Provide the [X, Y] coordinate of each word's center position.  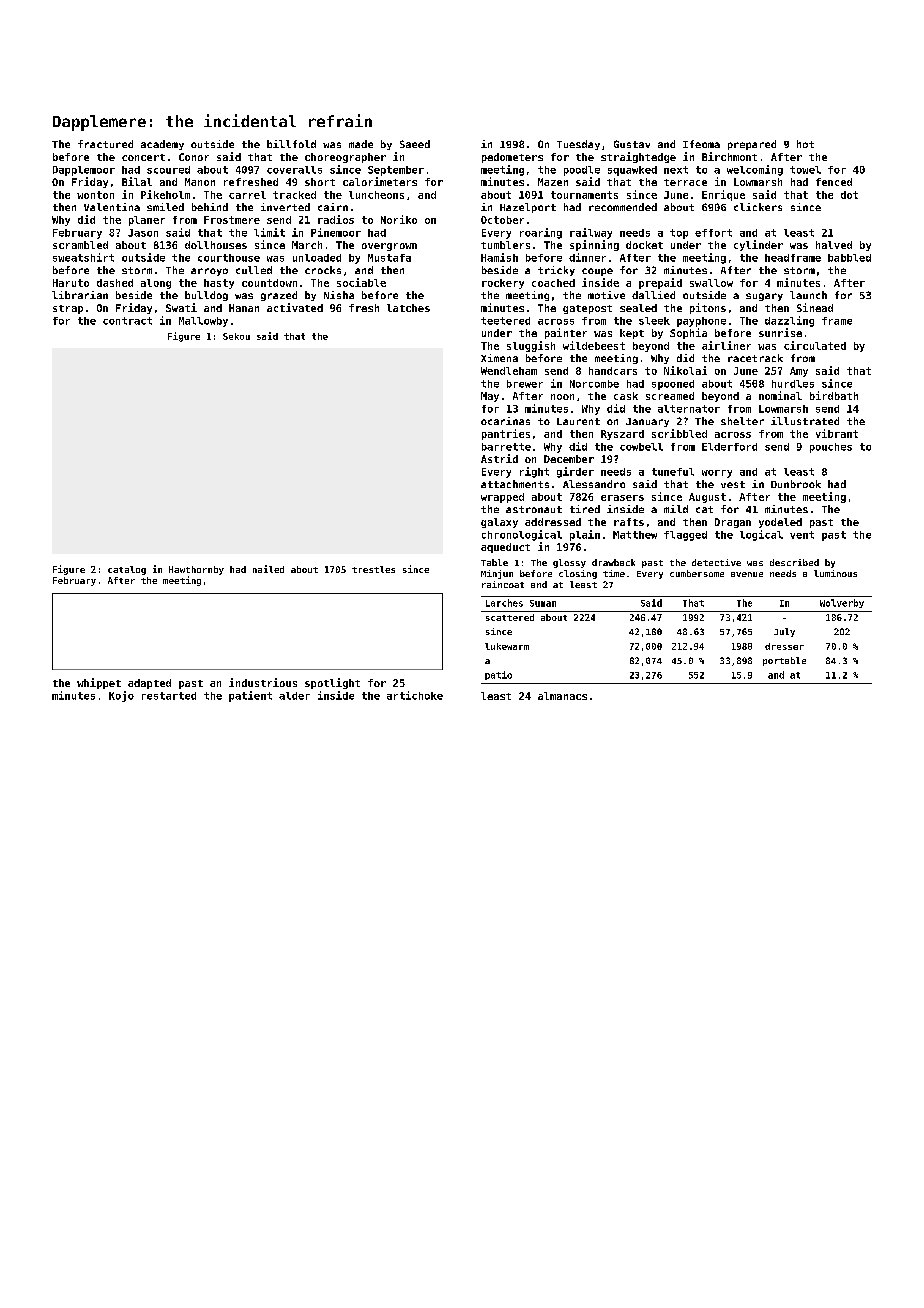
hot [805, 144]
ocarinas [505, 421]
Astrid [499, 458]
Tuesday [578, 145]
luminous [835, 573]
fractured [105, 144]
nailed [268, 569]
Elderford [729, 447]
